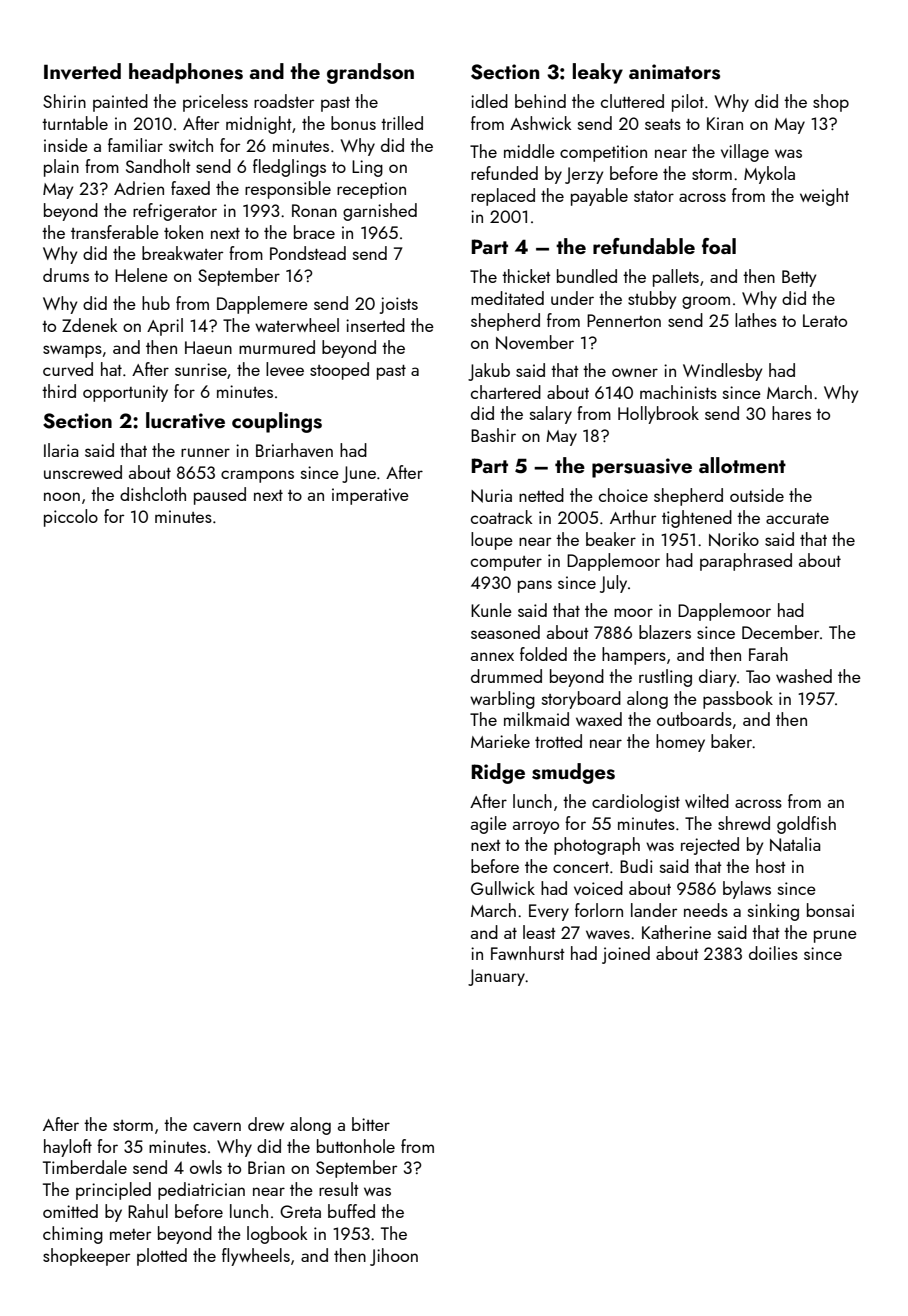  Describe the element at coordinates (394, 1257) in the screenshot. I see `Jihoon` at that location.
